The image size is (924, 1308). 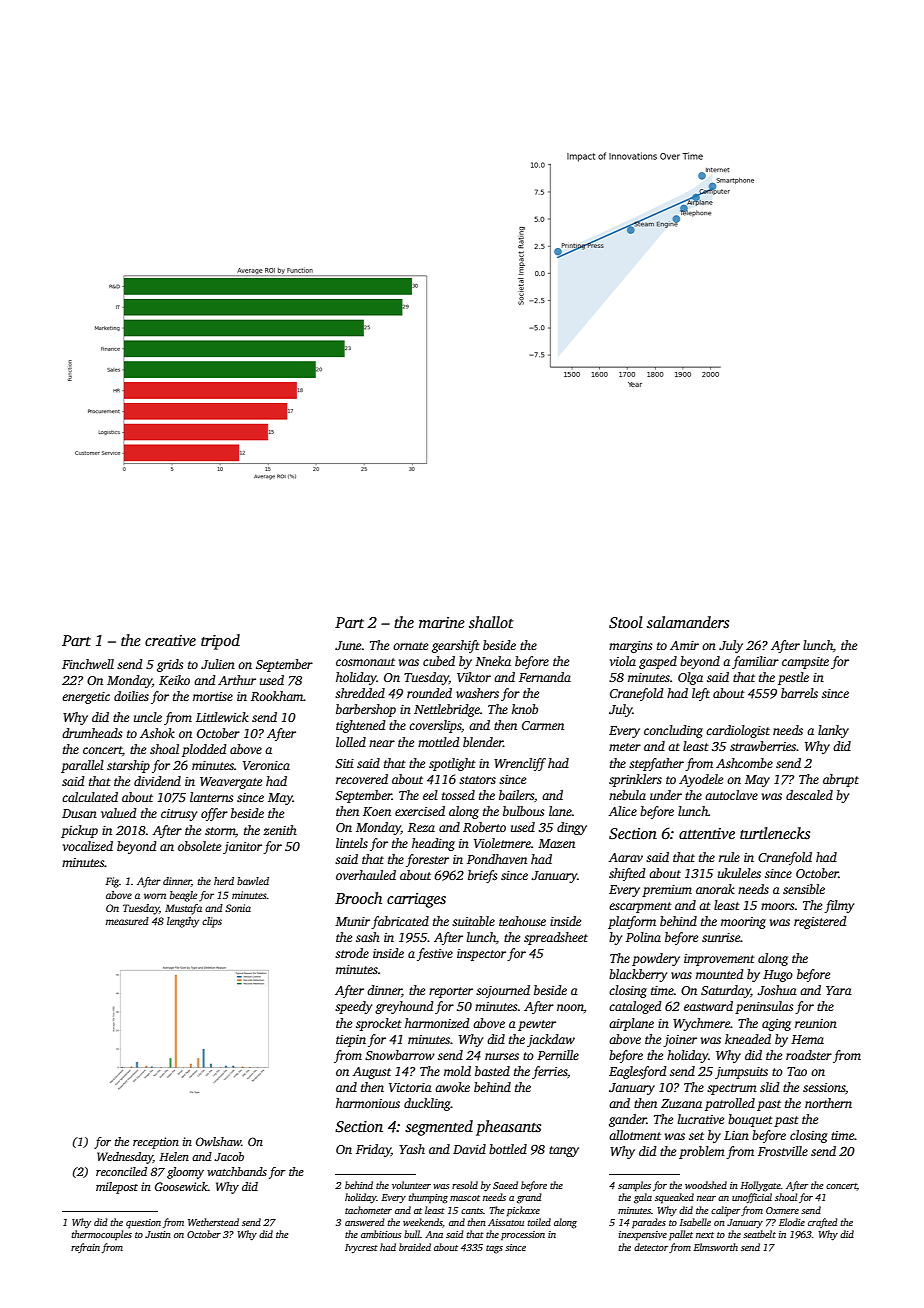 I want to click on rule, so click(x=729, y=857).
